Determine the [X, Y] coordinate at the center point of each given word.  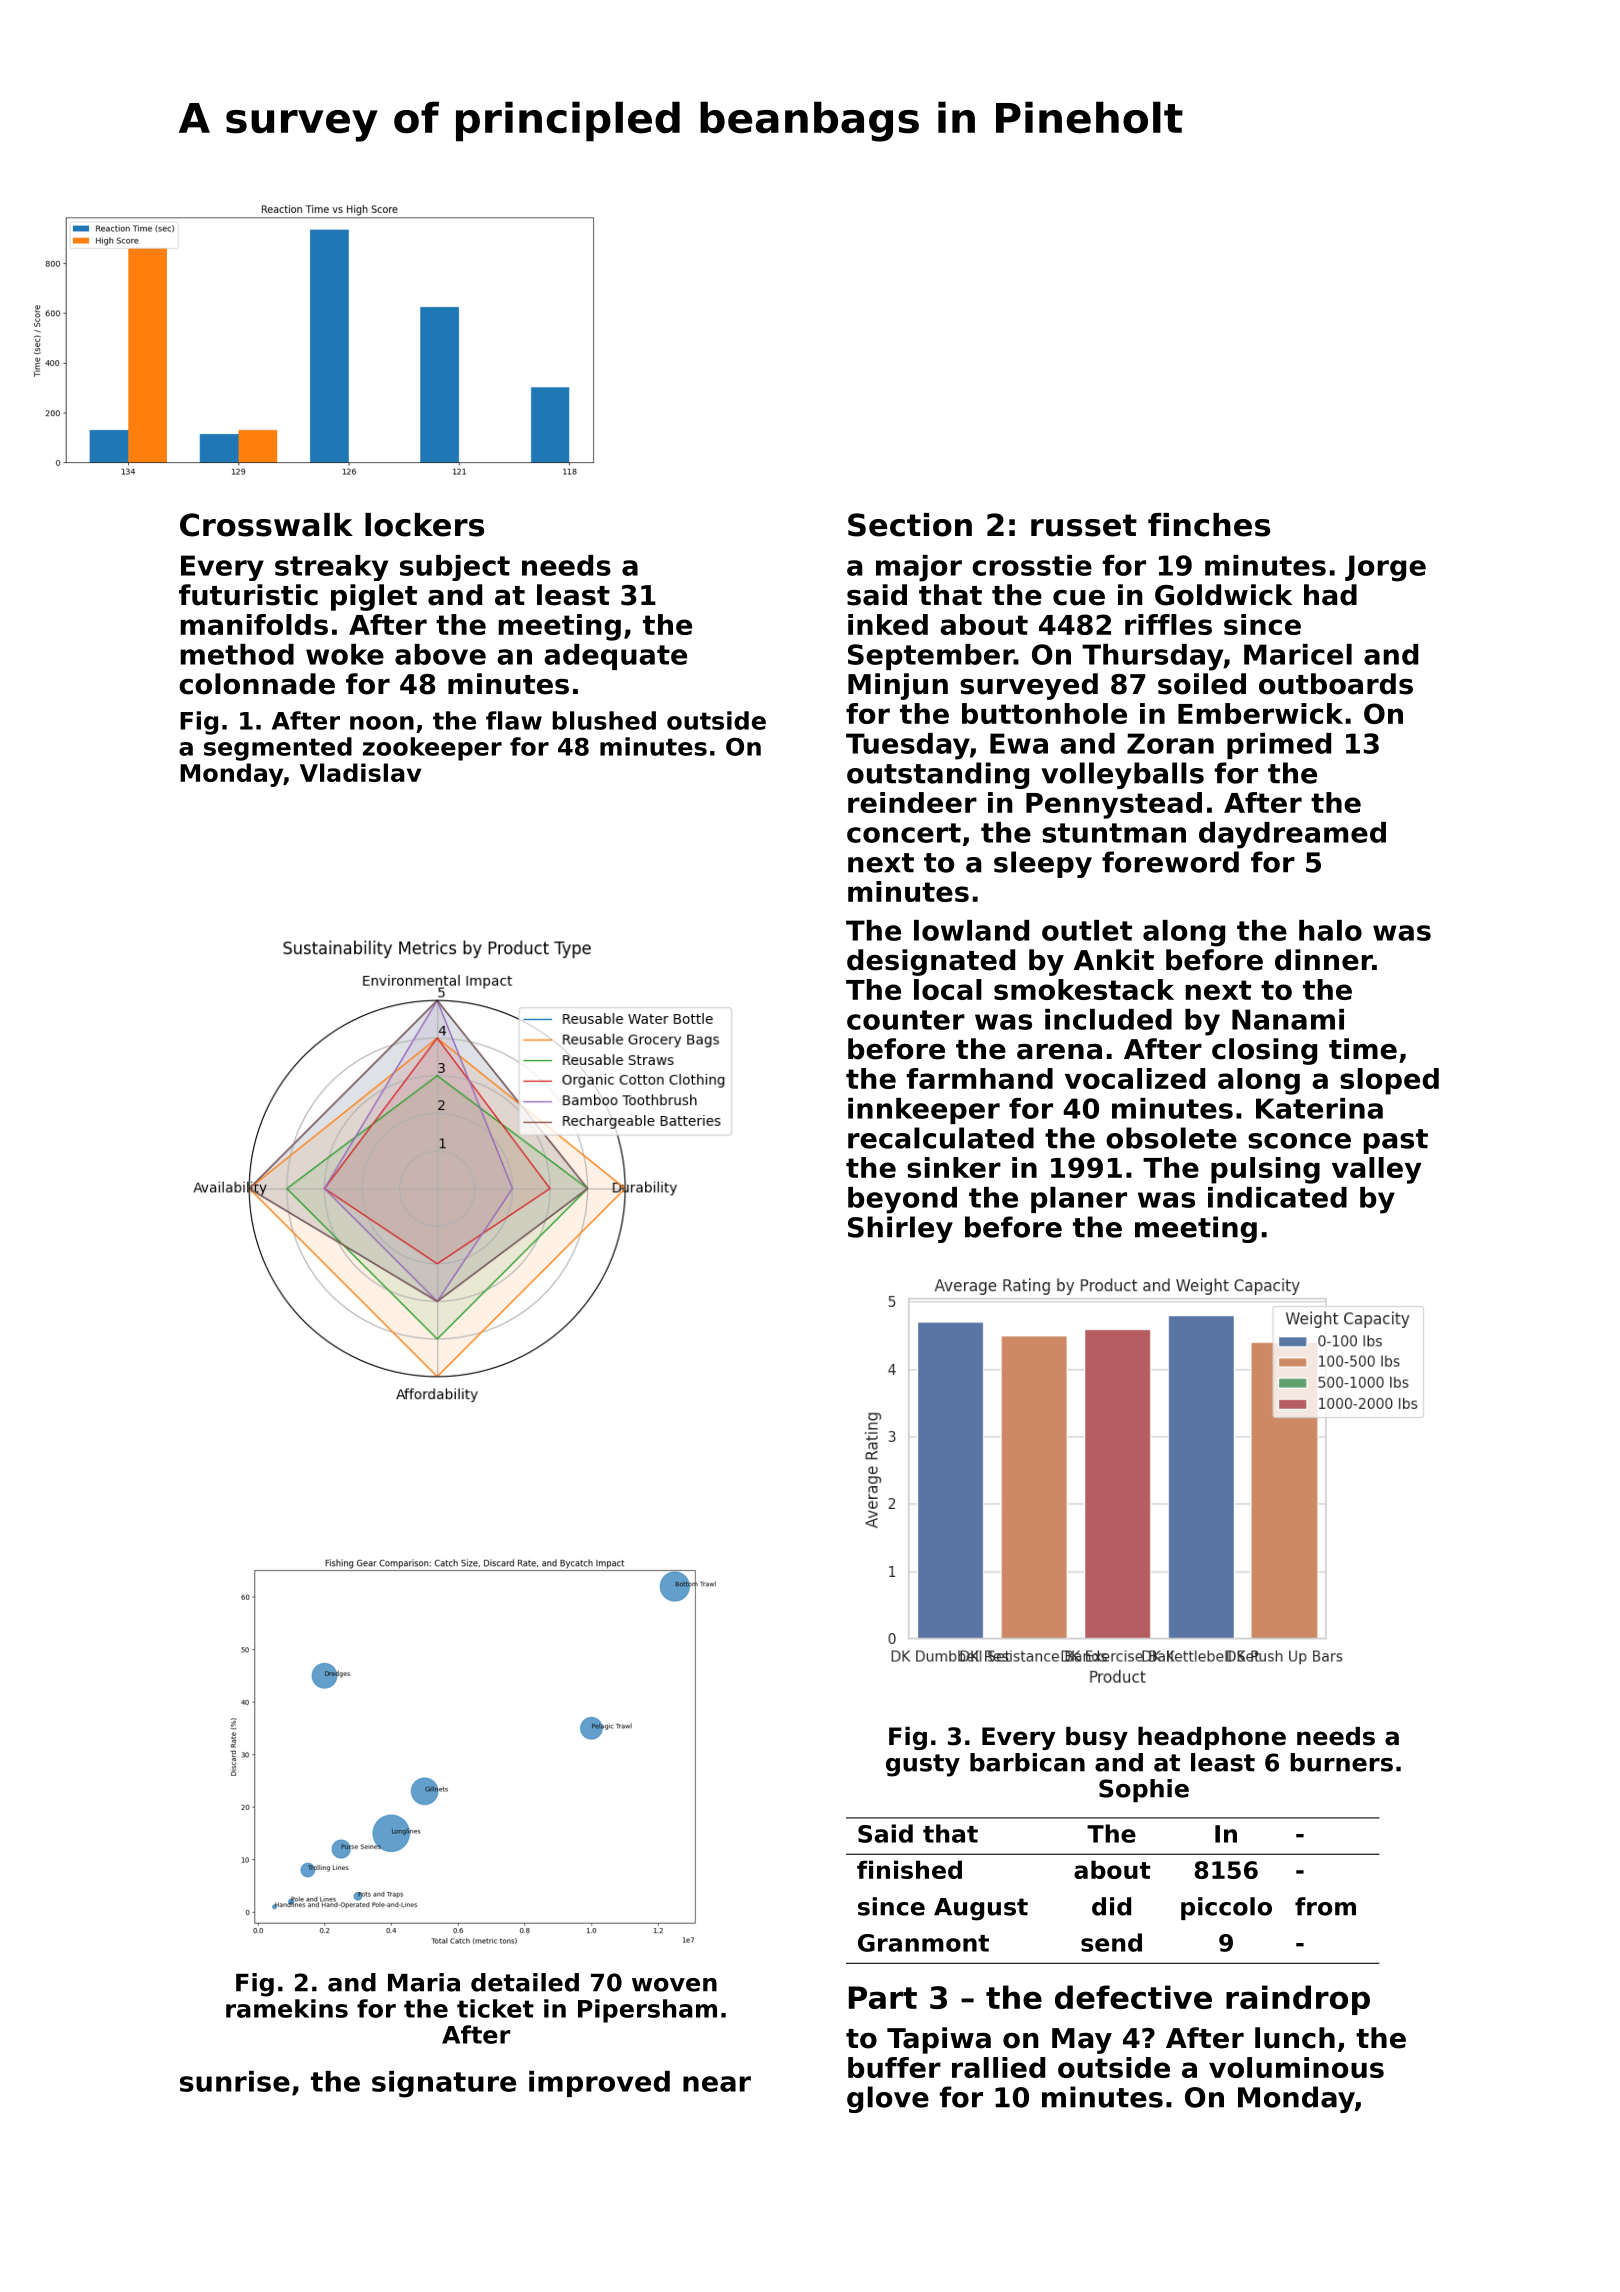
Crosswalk [266, 525]
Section [910, 525]
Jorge [1385, 568]
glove [888, 2099]
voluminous [1296, 2067]
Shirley [900, 1229]
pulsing [1265, 1170]
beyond [902, 1200]
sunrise [235, 2081]
